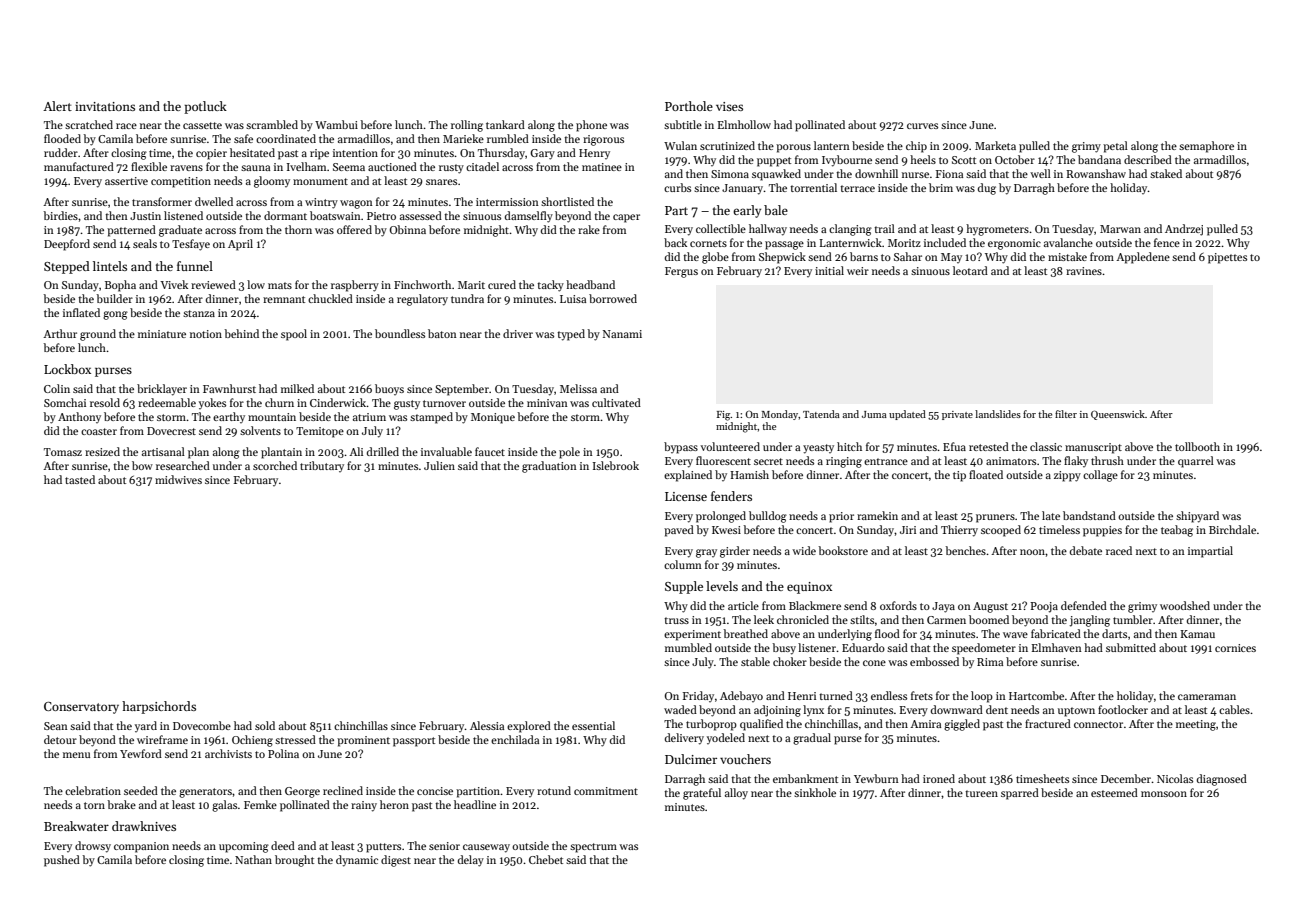 The image size is (1308, 924). What do you see at coordinates (253, 859) in the screenshot?
I see `Nathan` at bounding box center [253, 859].
